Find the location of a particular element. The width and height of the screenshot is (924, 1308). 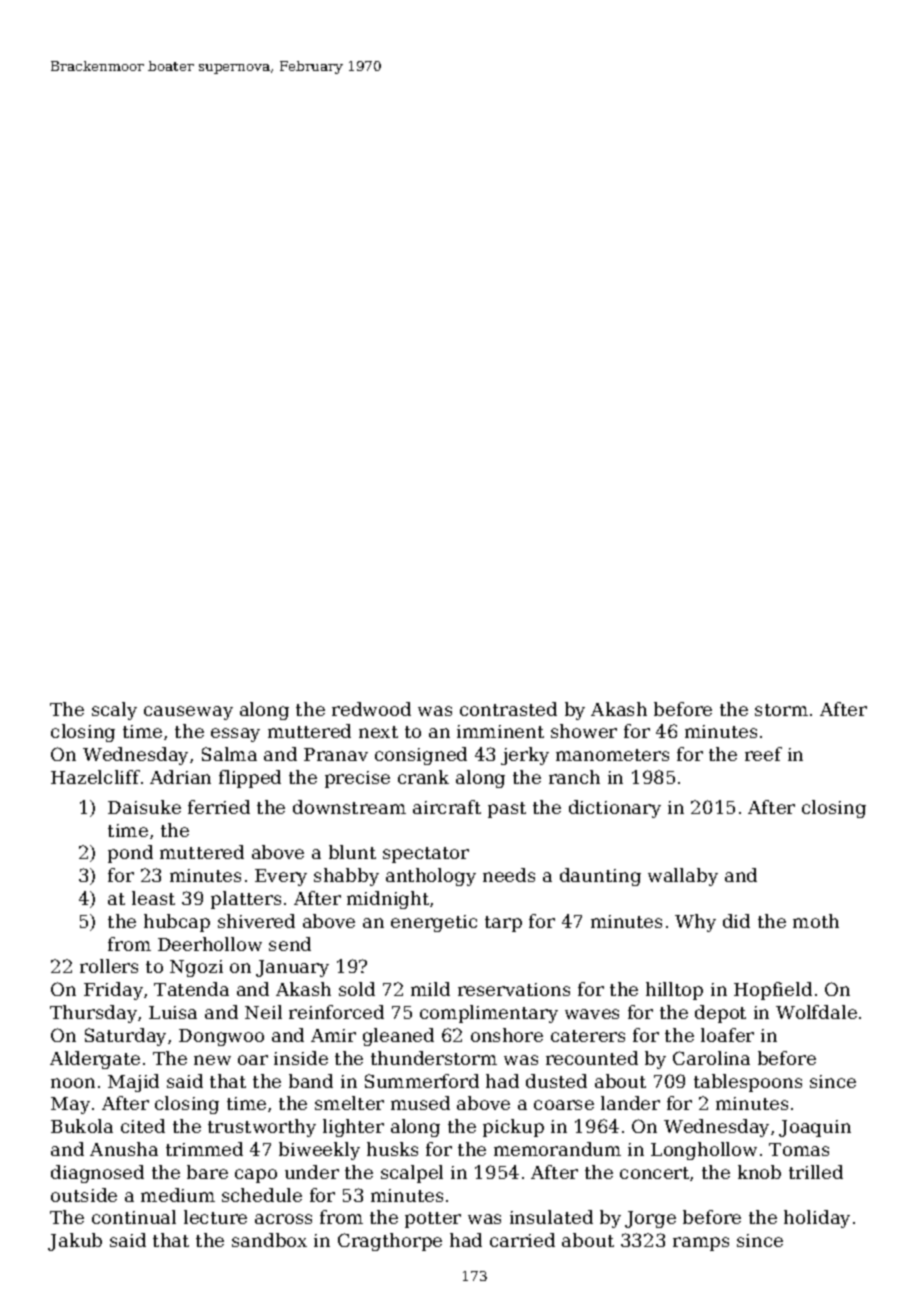

concert is located at coordinates (654, 1173).
